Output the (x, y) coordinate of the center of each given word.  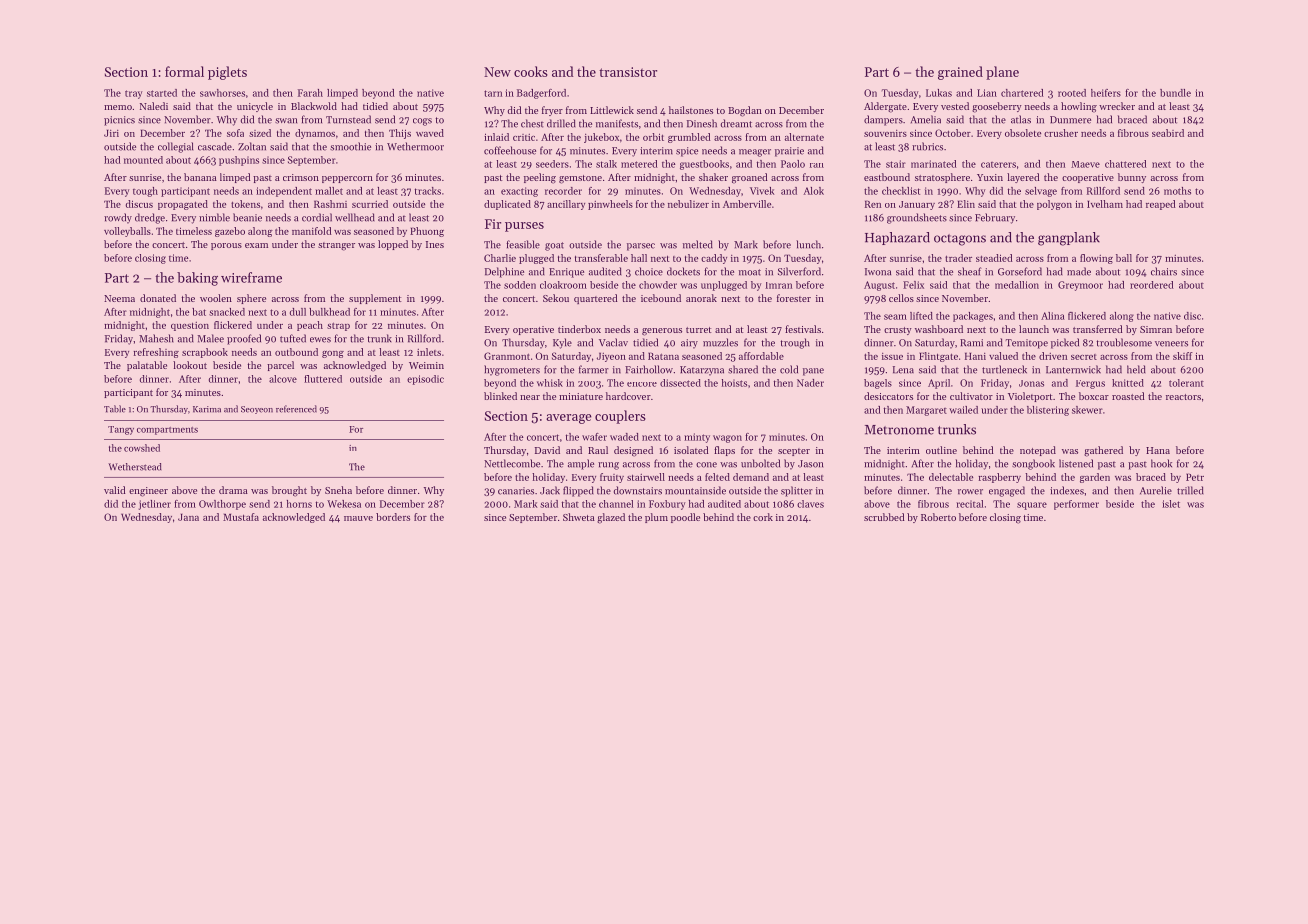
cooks (531, 71)
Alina (1053, 316)
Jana (188, 517)
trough (795, 343)
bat (199, 312)
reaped (1161, 205)
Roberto (938, 517)
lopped (393, 245)
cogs (422, 122)
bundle (1175, 93)
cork (763, 517)
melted (698, 244)
